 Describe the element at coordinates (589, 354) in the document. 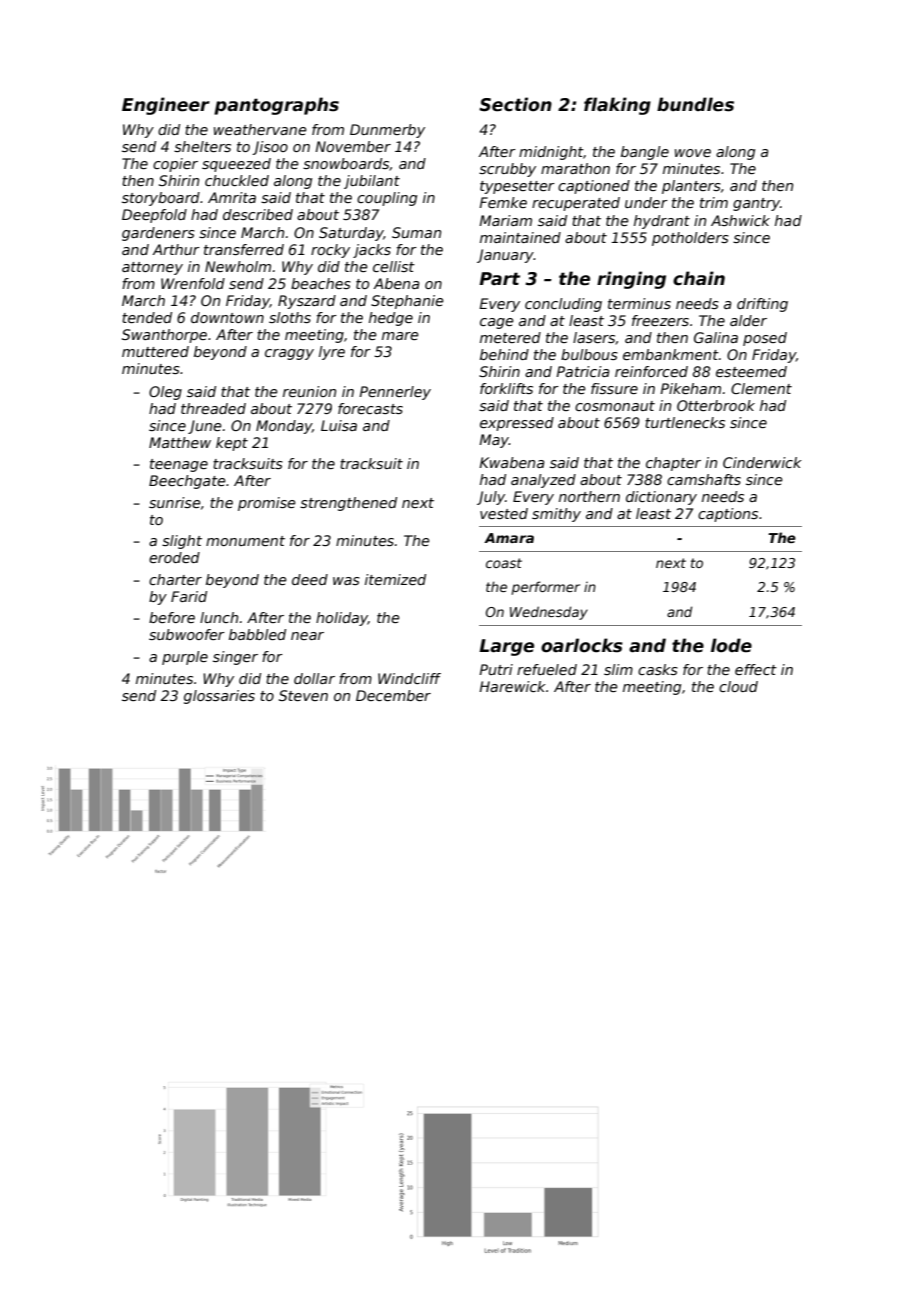

I see `bulbous` at that location.
